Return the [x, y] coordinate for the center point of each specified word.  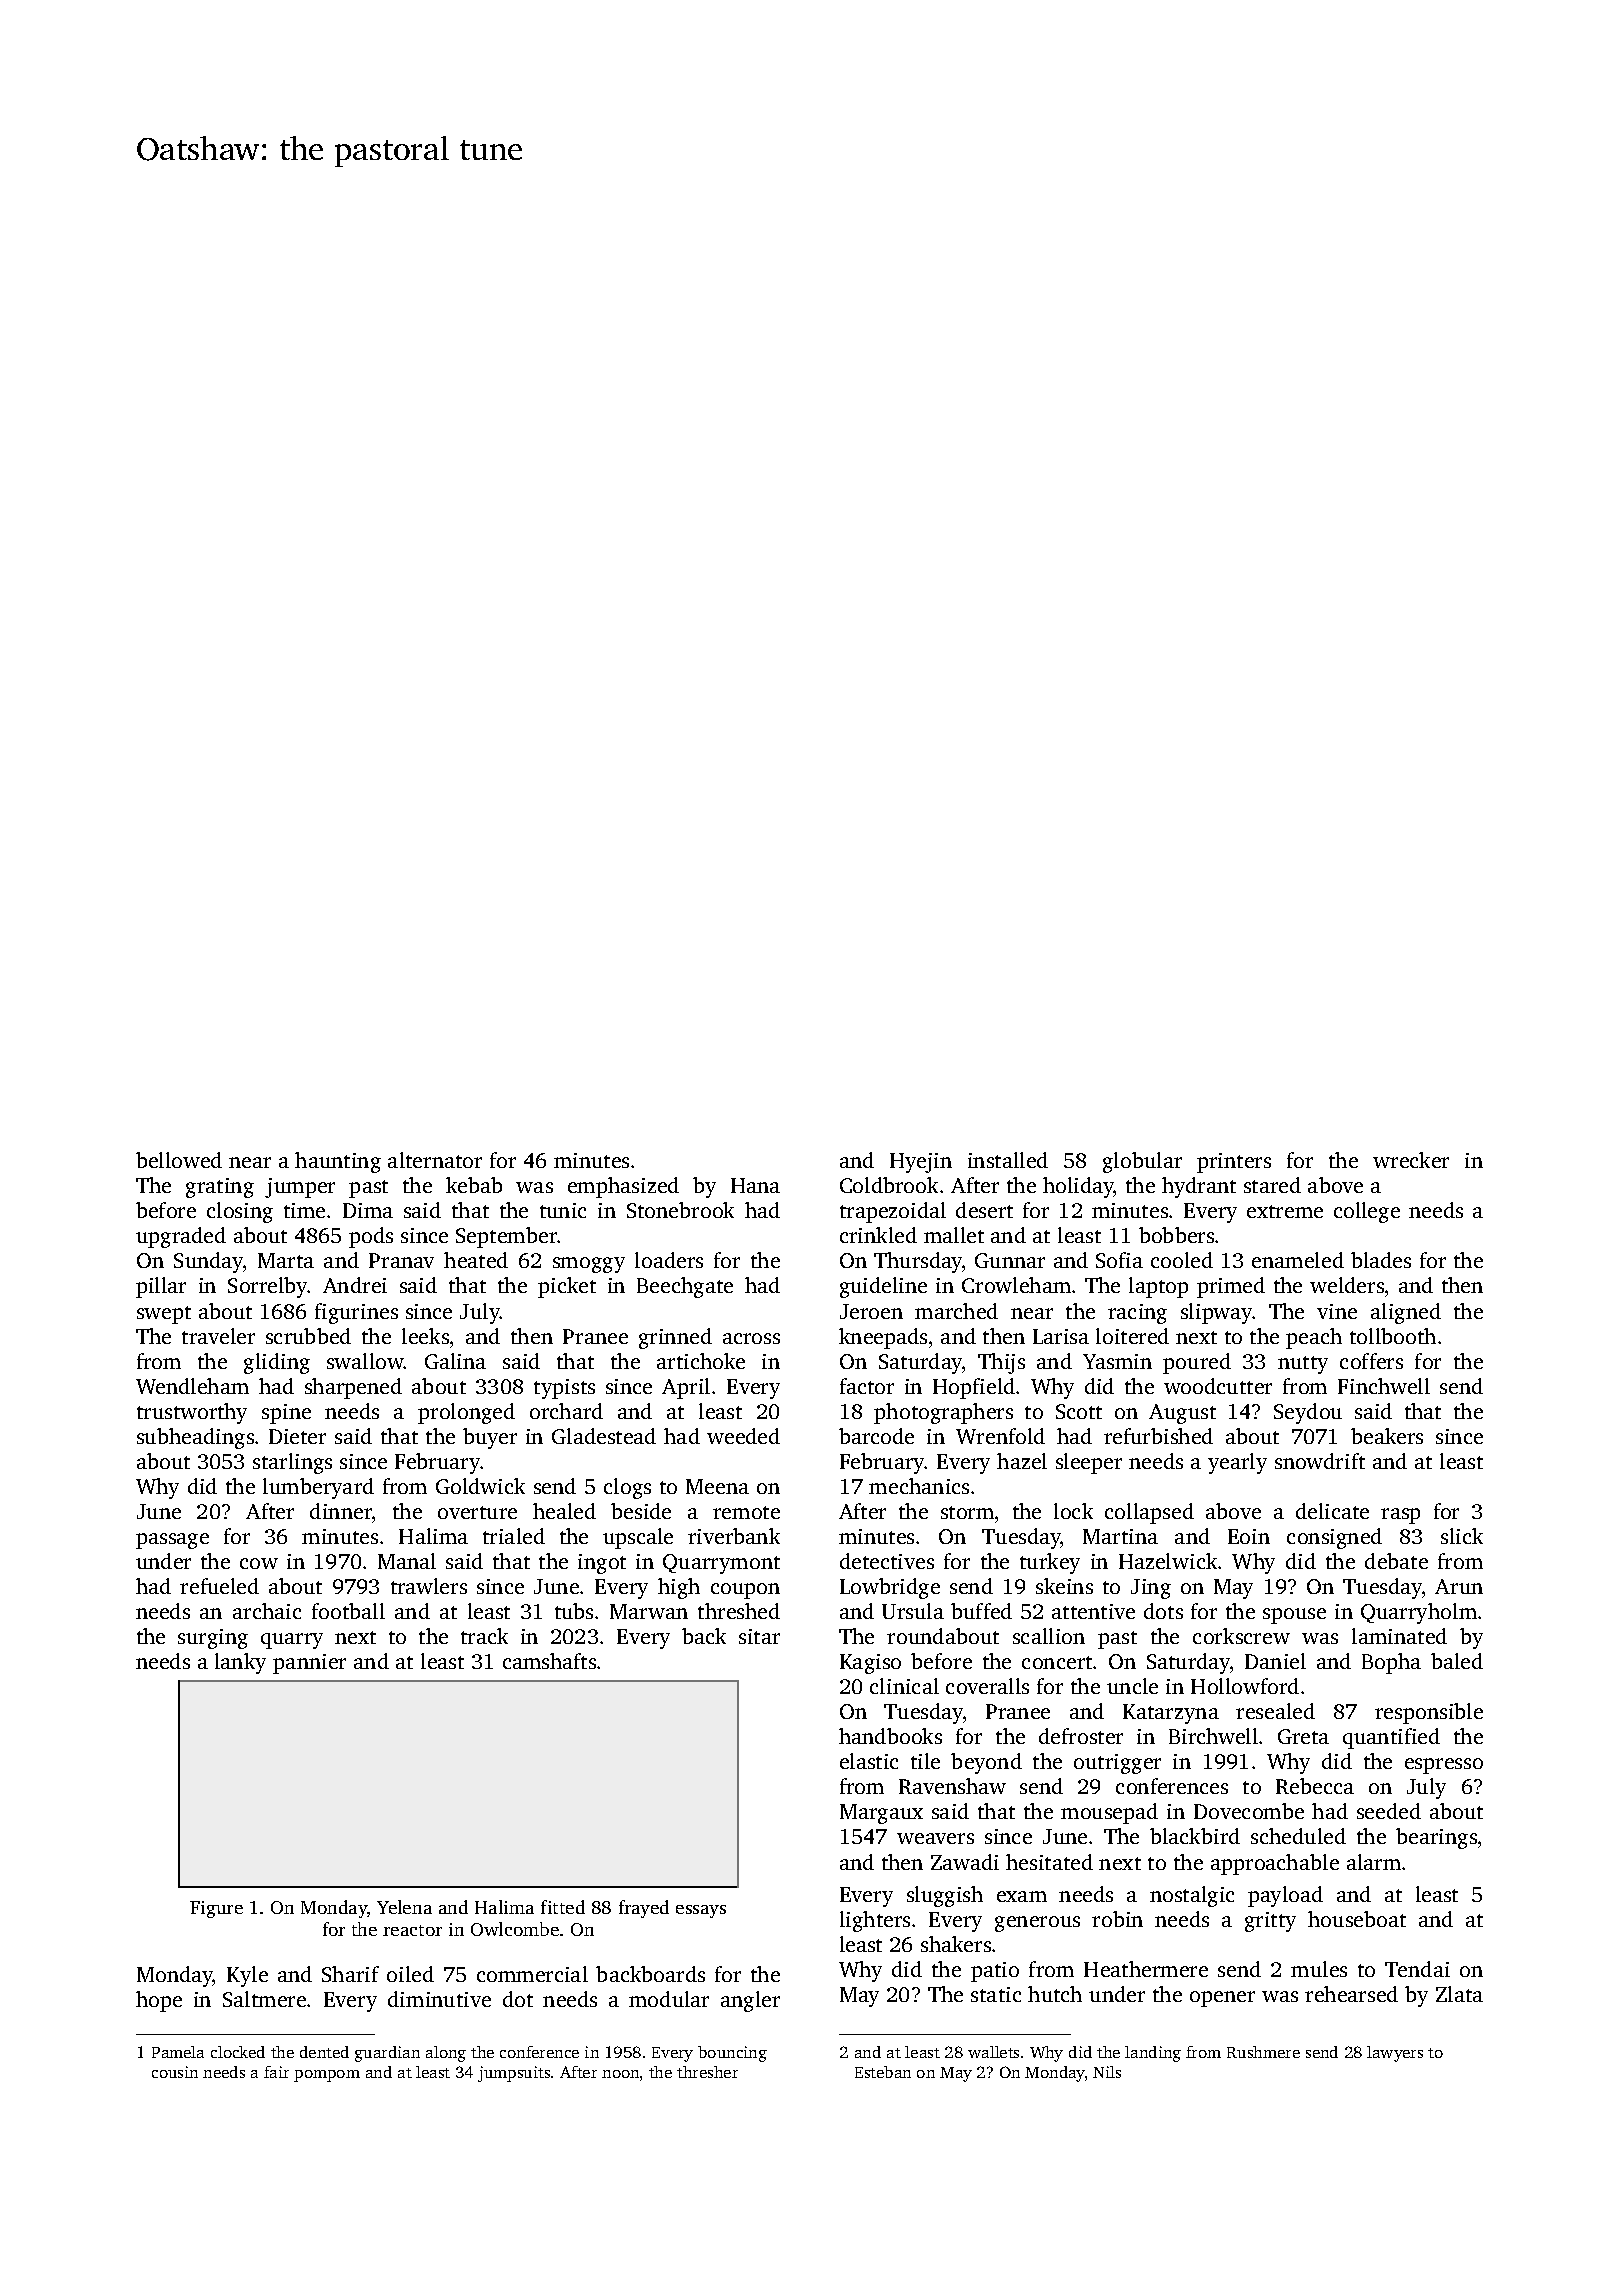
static [996, 1994]
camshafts [549, 1661]
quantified [1391, 1738]
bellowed [179, 1160]
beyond [986, 1763]
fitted [563, 1907]
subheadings [195, 1438]
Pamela [178, 2052]
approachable [1275, 1864]
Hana [755, 1185]
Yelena [404, 1907]
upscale [638, 1538]
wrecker [1411, 1160]
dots [1163, 1611]
